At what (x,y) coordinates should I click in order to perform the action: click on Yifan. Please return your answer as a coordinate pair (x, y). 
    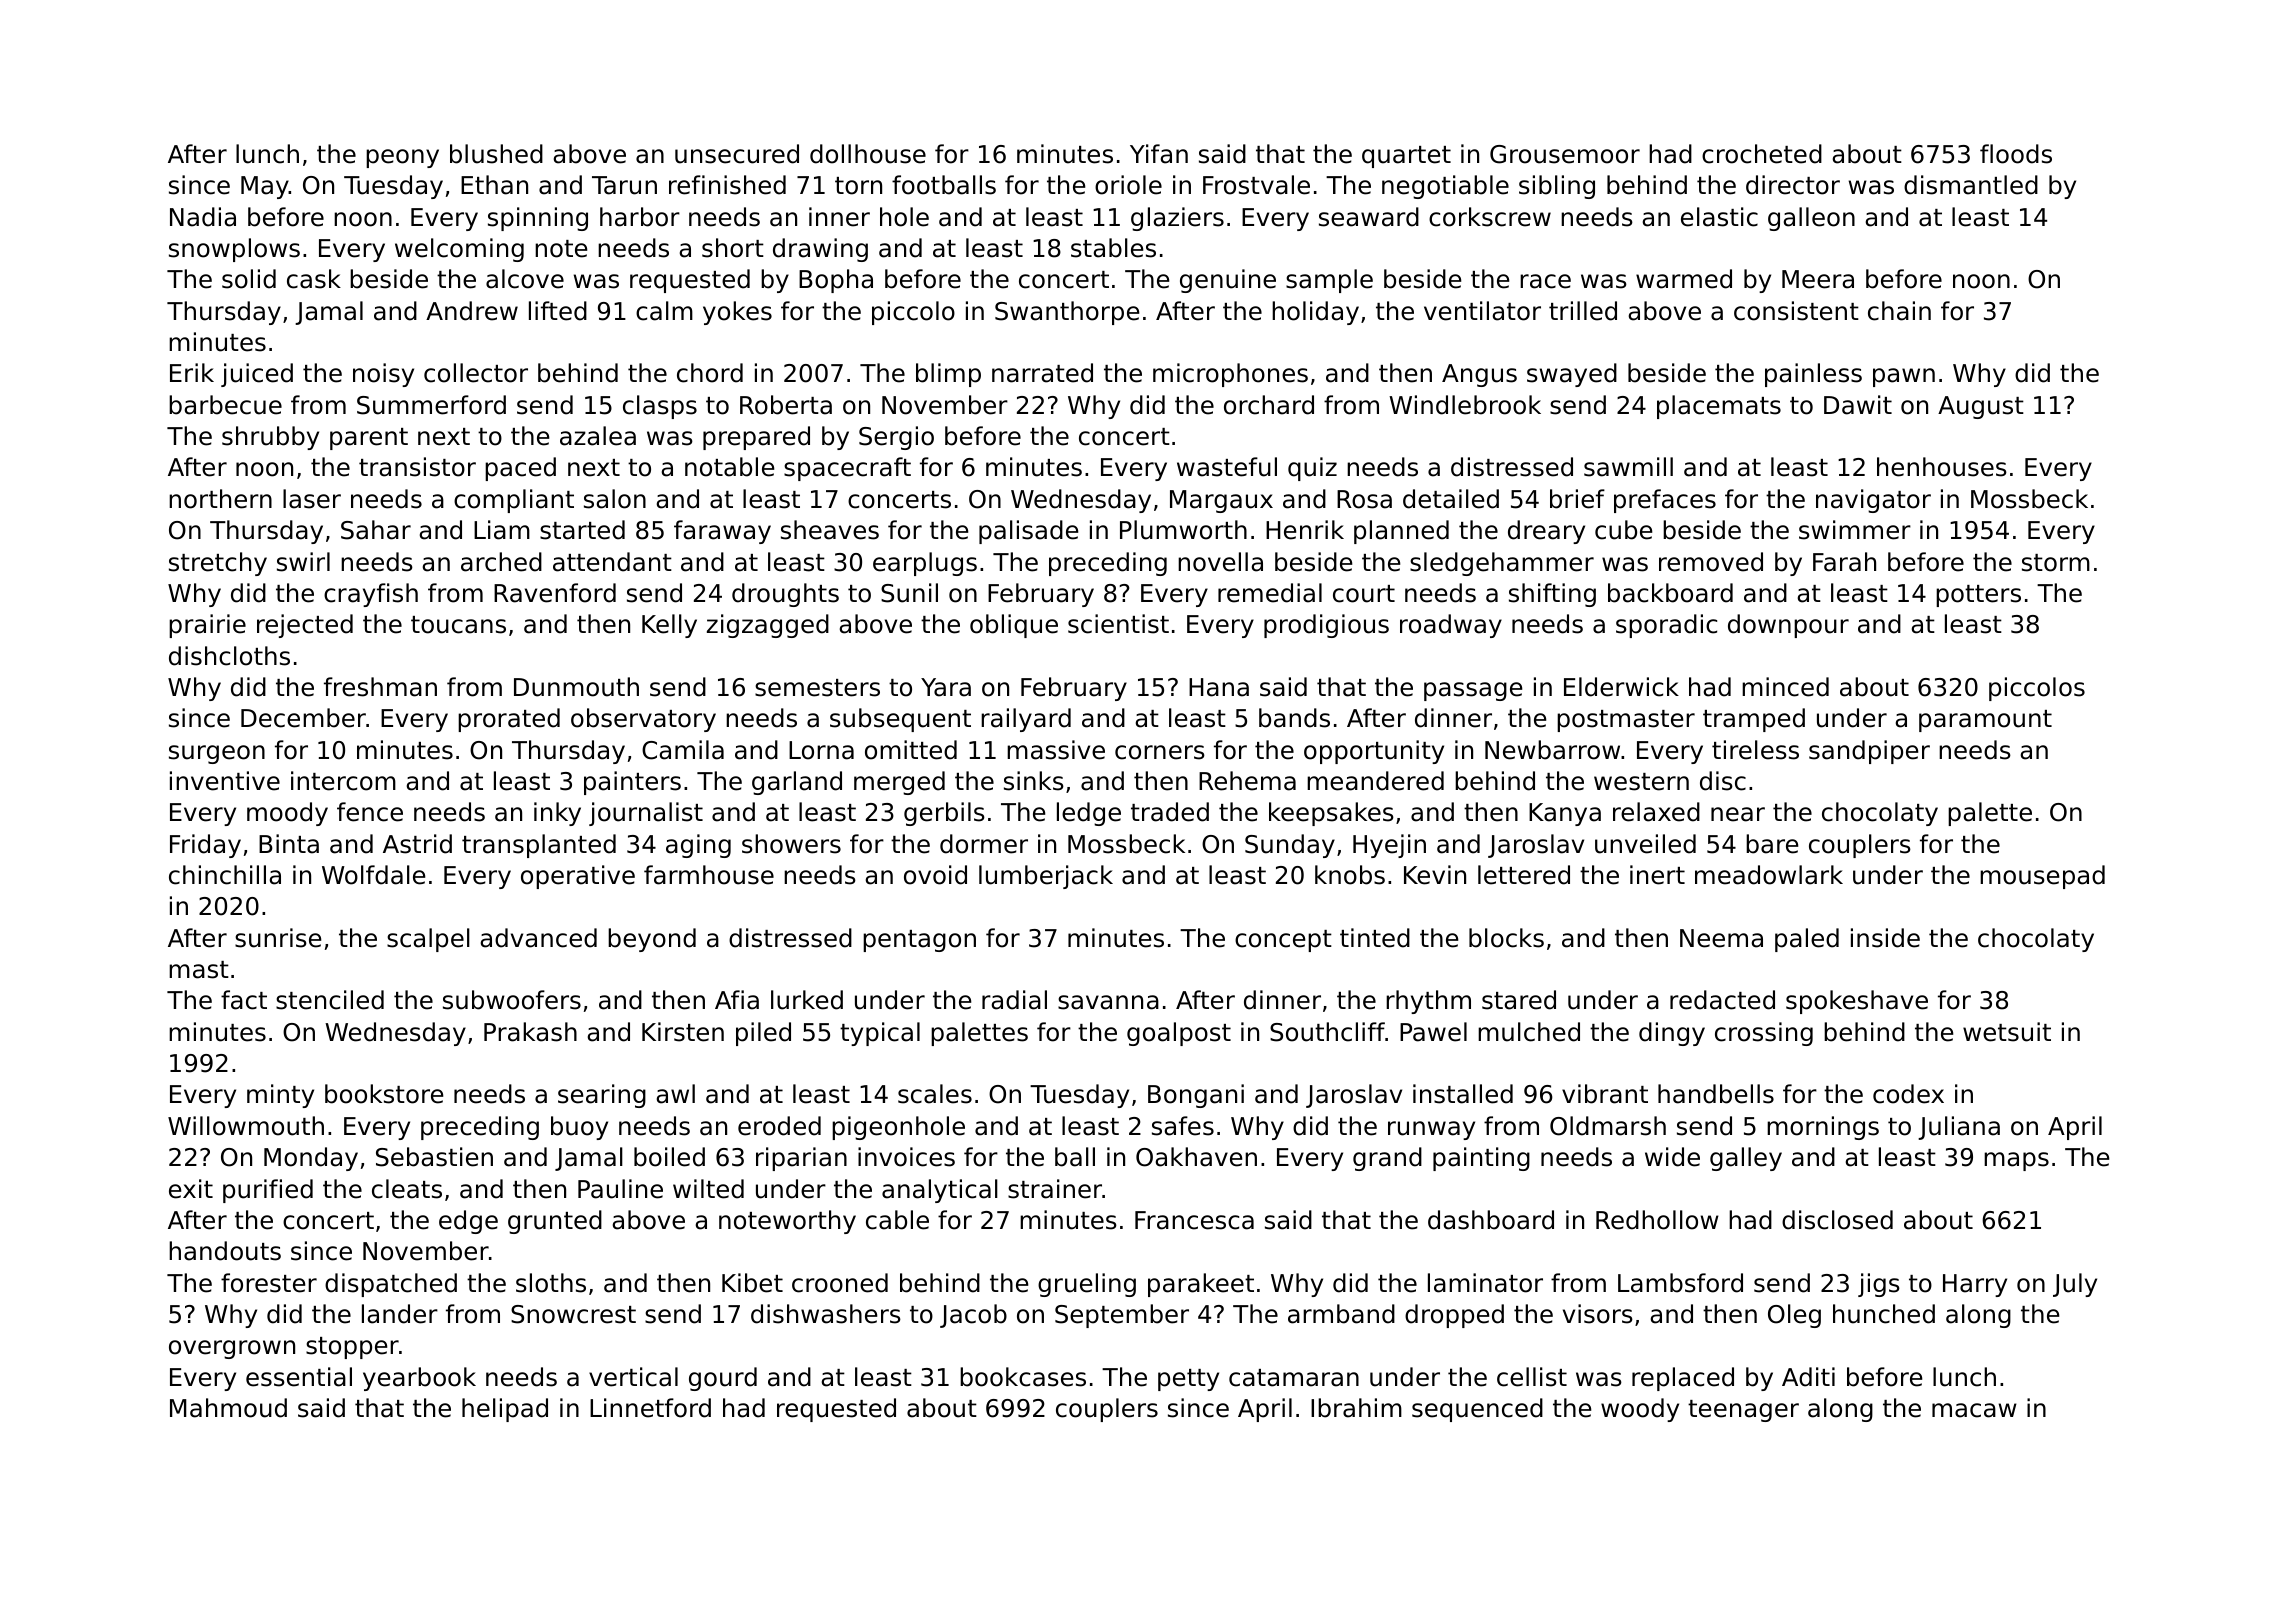
    Looking at the image, I should click on (1159, 154).
